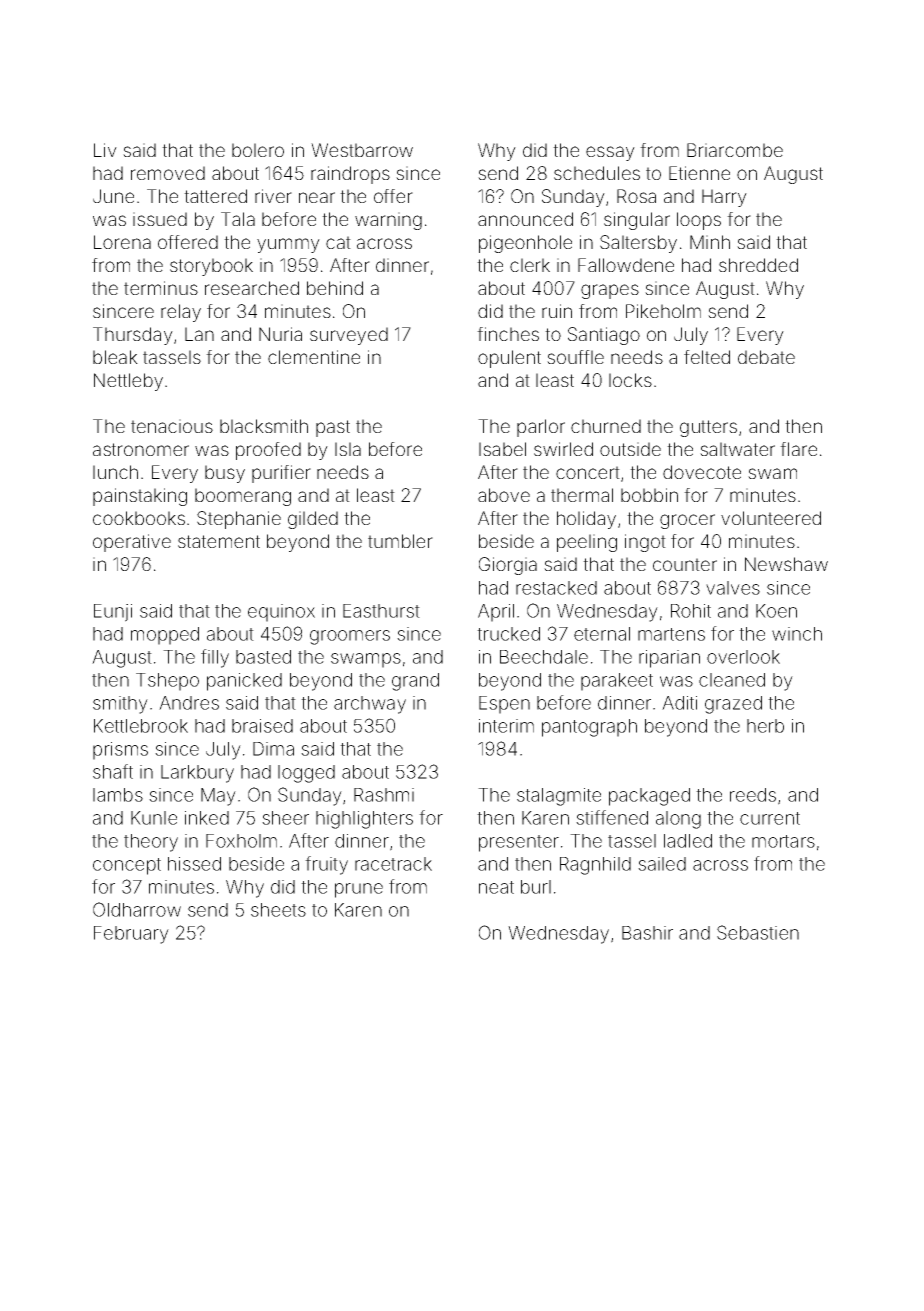  What do you see at coordinates (362, 150) in the image?
I see `Westbarrow` at bounding box center [362, 150].
